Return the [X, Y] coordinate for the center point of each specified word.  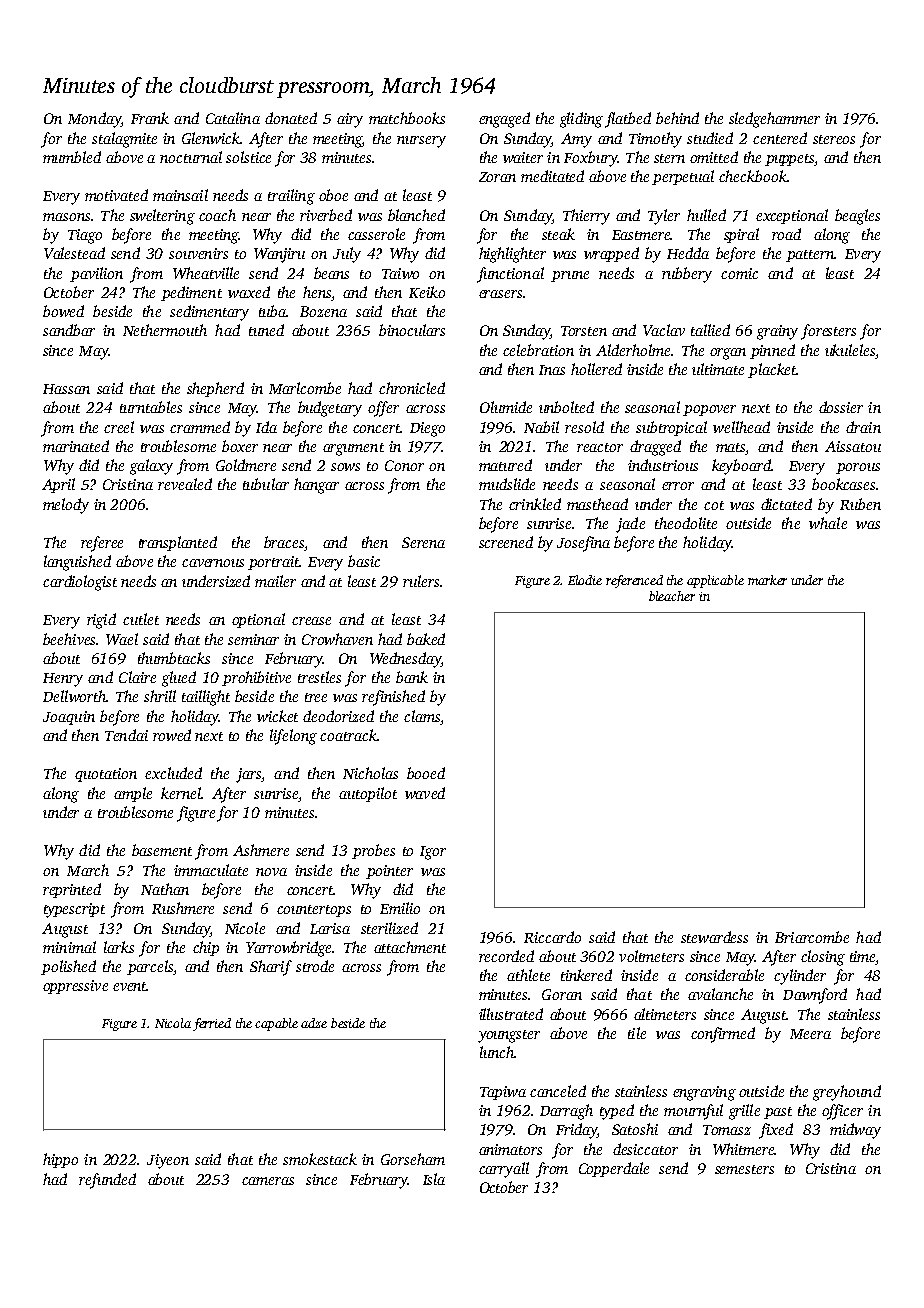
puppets [789, 160]
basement [162, 850]
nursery [421, 142]
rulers [421, 581]
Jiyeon [168, 1161]
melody [66, 506]
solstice [248, 157]
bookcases [843, 484]
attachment [410, 947]
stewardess [714, 937]
